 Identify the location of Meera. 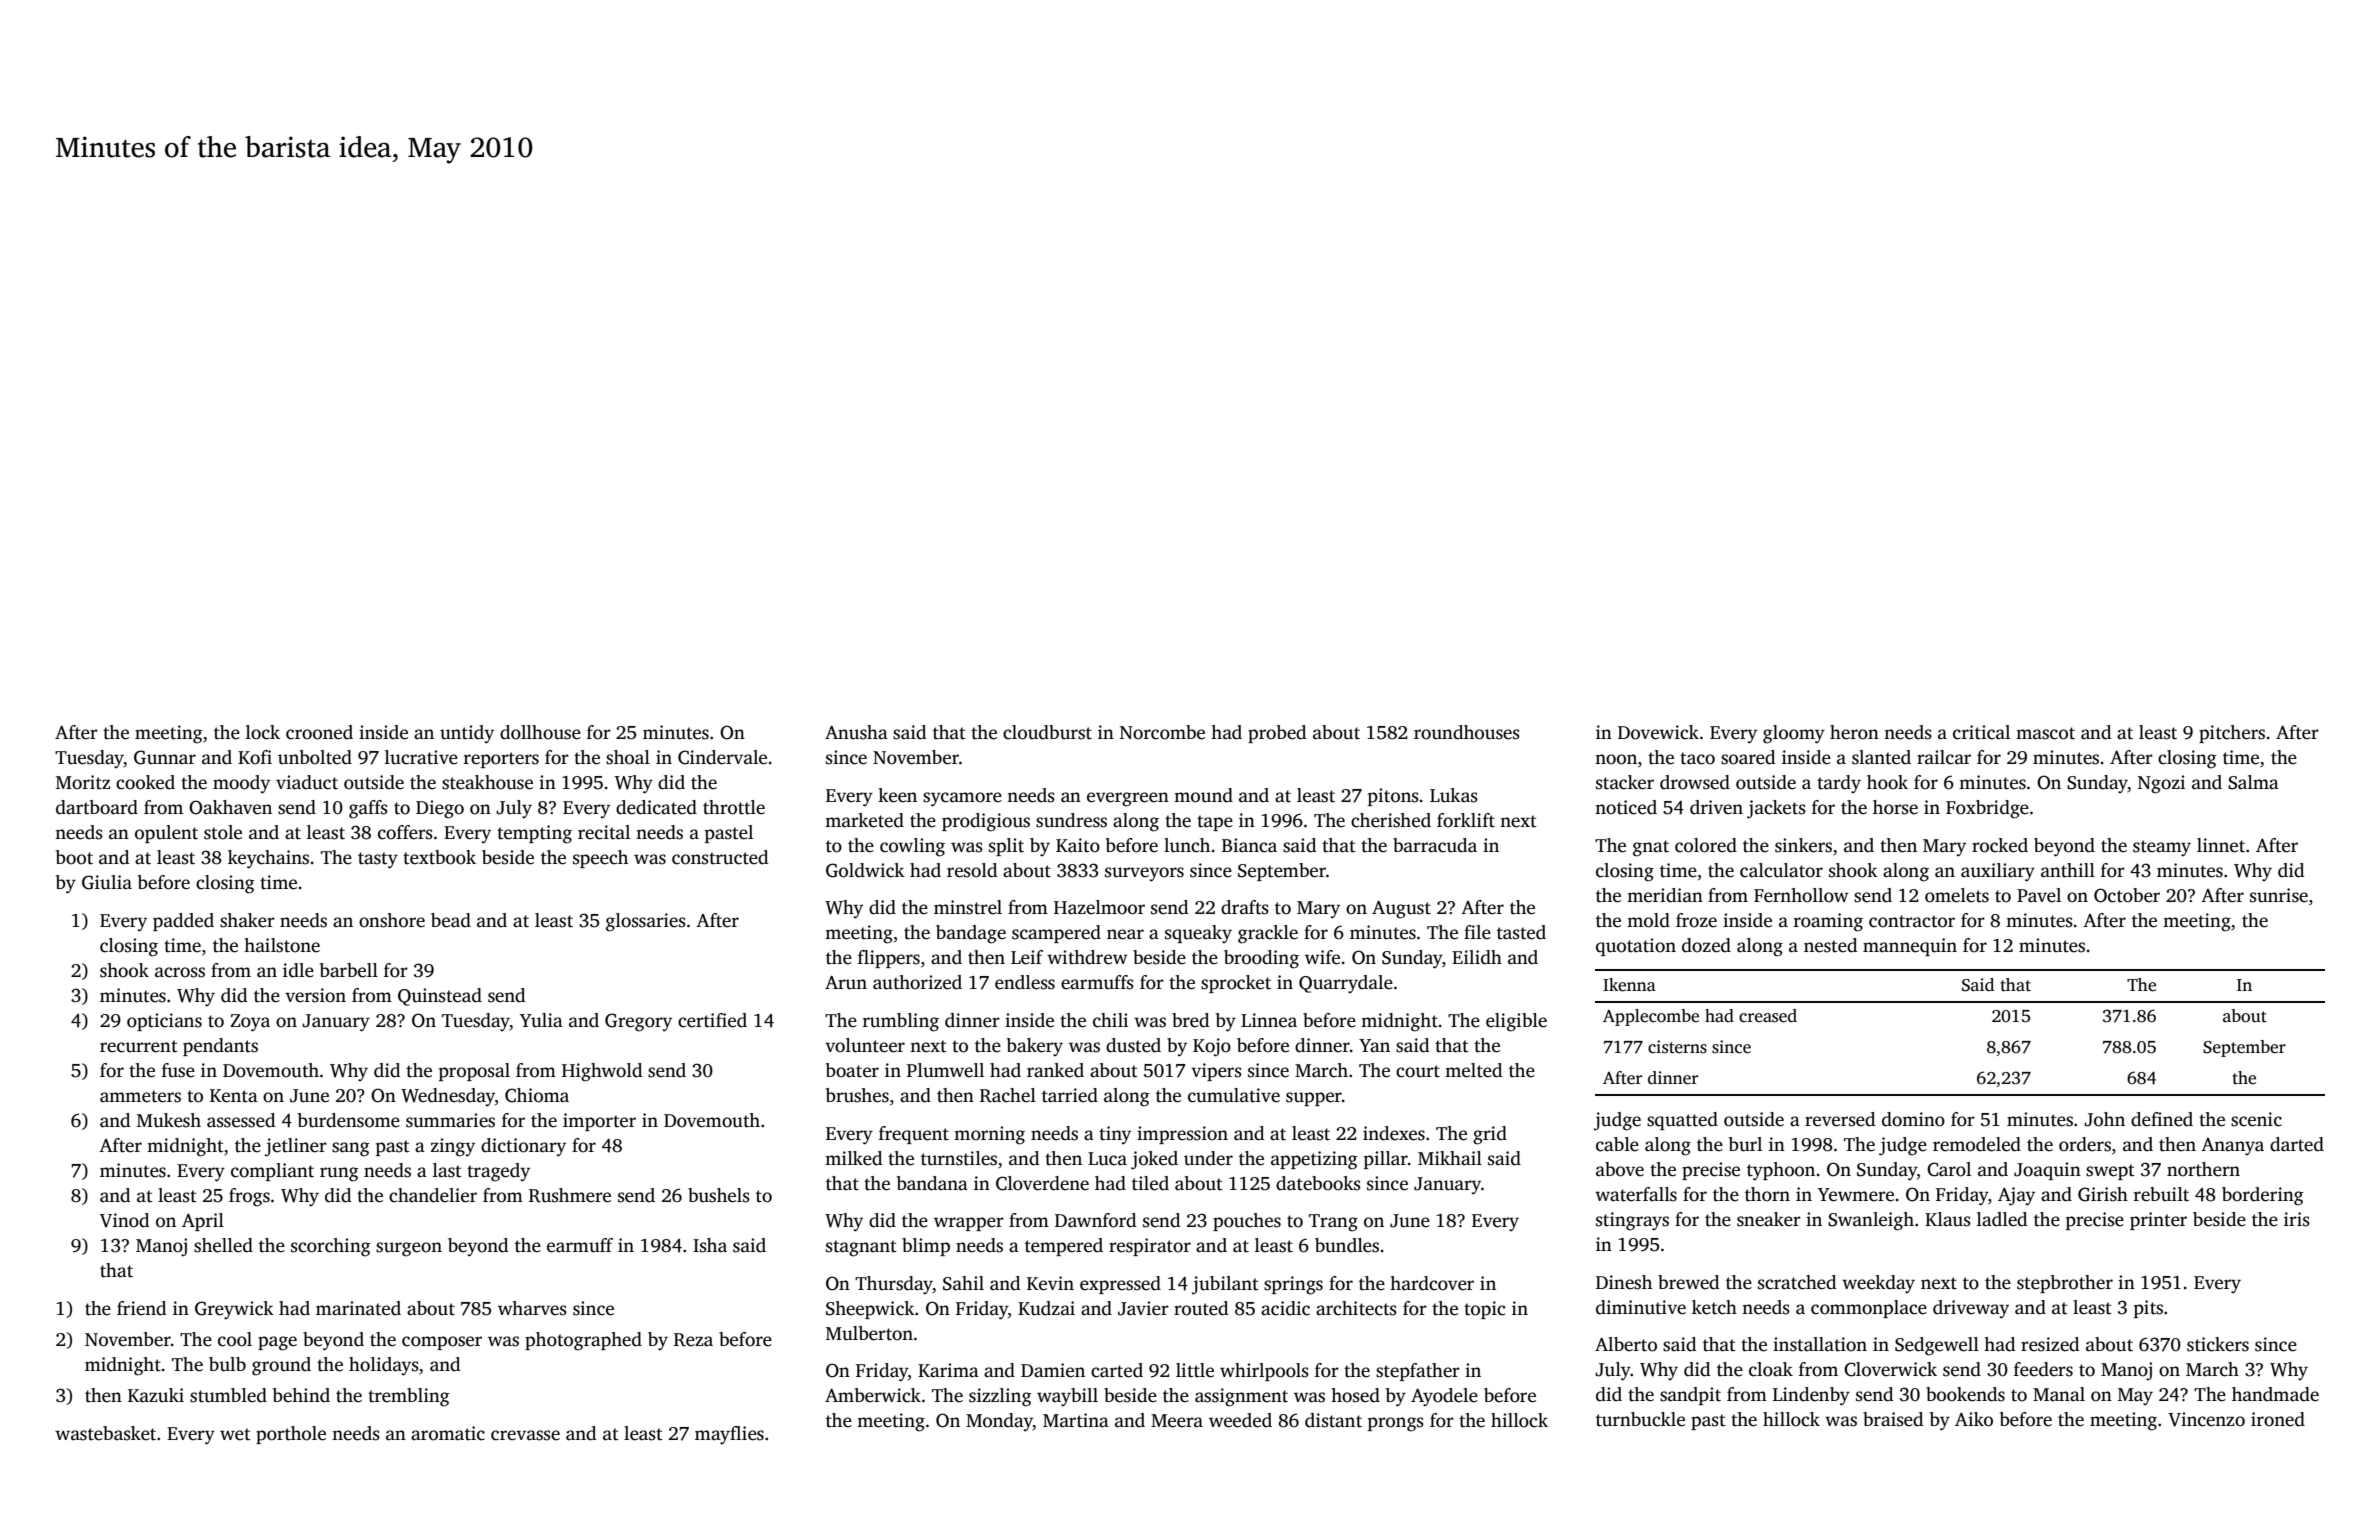
(1177, 1421).
